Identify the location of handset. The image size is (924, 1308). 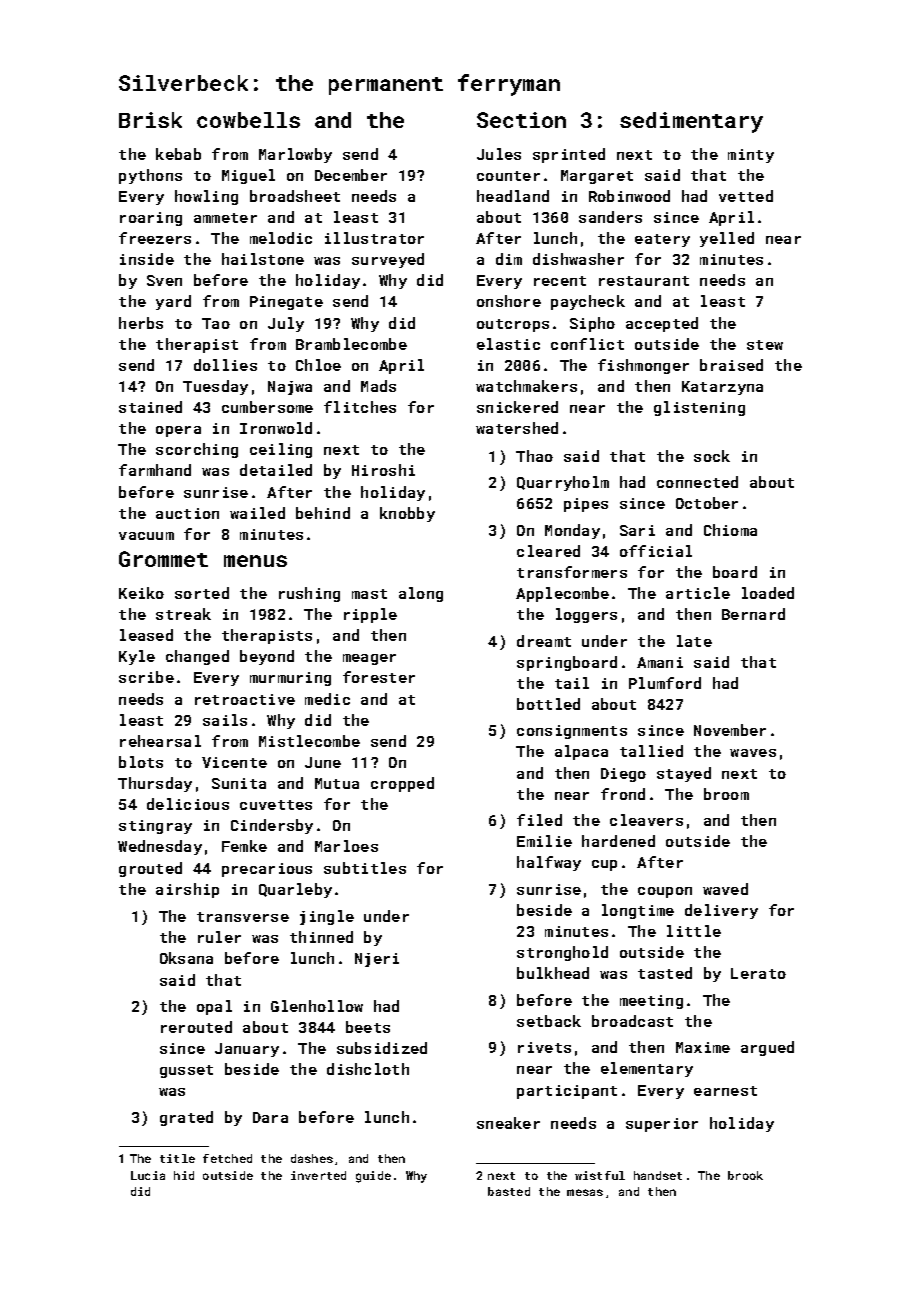
(658, 1175).
